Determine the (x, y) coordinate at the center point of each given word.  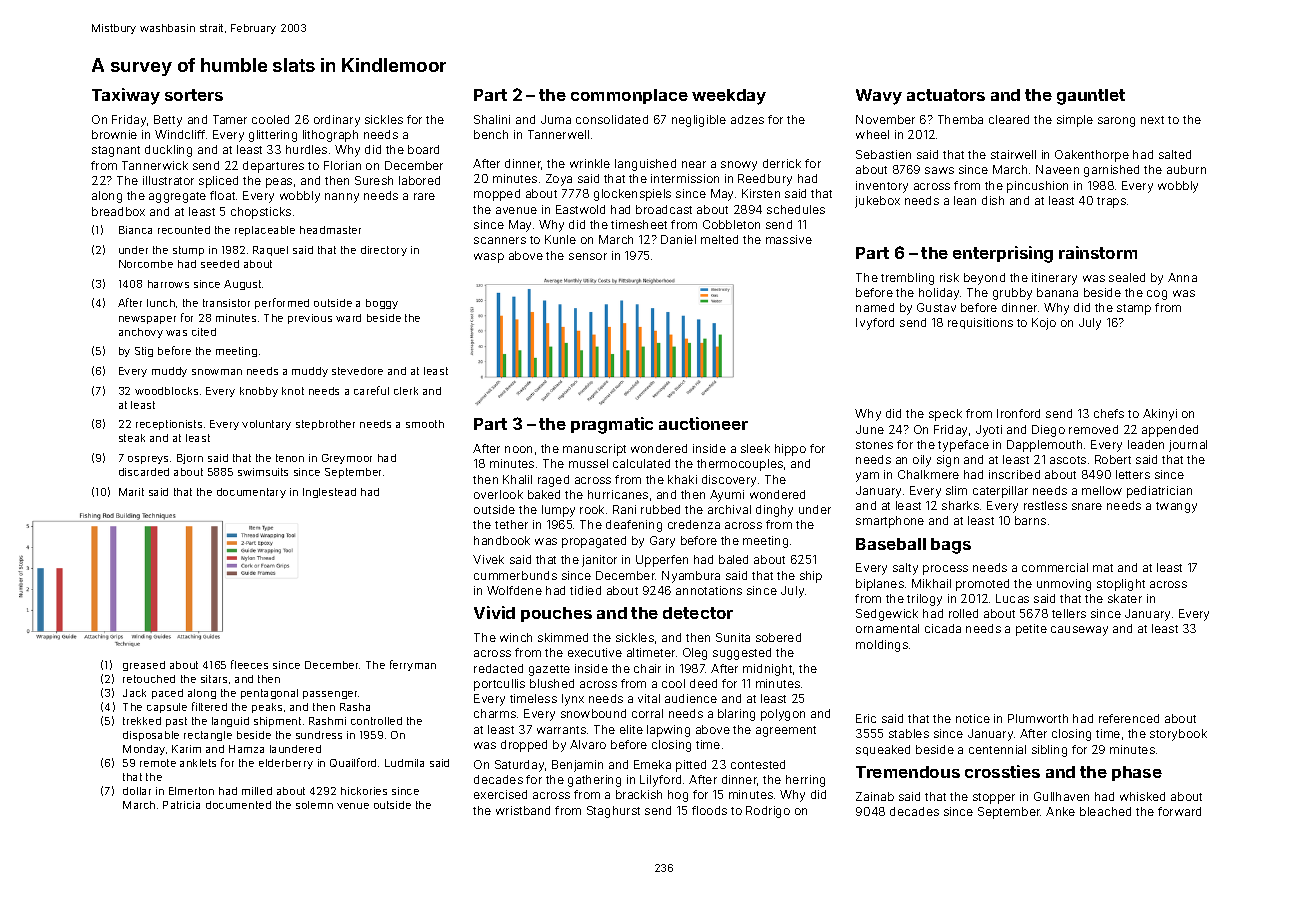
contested (758, 764)
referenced (1129, 718)
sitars (214, 679)
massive (789, 239)
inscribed (1014, 474)
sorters (194, 95)
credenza (694, 524)
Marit (131, 492)
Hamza (246, 749)
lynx (573, 700)
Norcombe (146, 264)
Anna (1182, 277)
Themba (960, 119)
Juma (556, 119)
